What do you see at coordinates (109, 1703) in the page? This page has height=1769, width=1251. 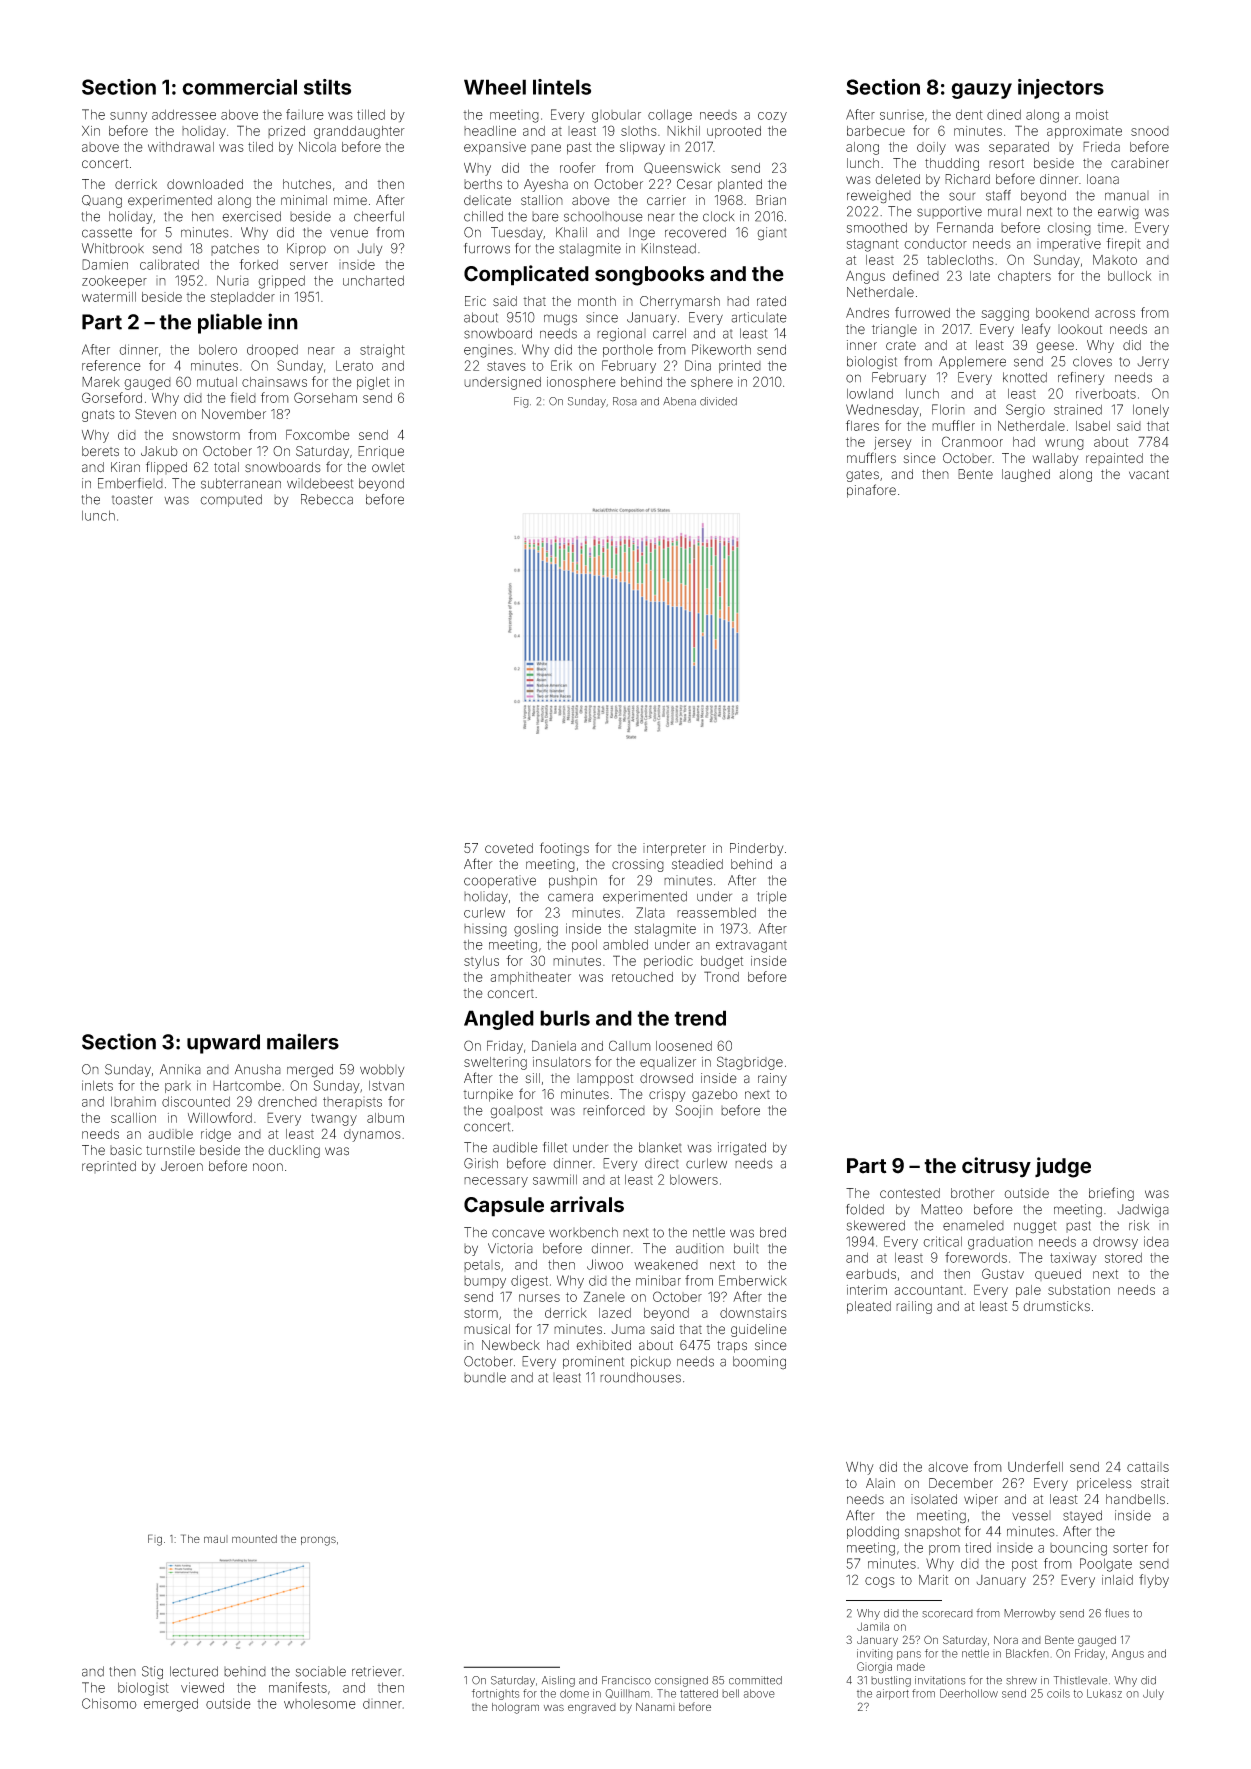 I see `Chisomo` at bounding box center [109, 1703].
